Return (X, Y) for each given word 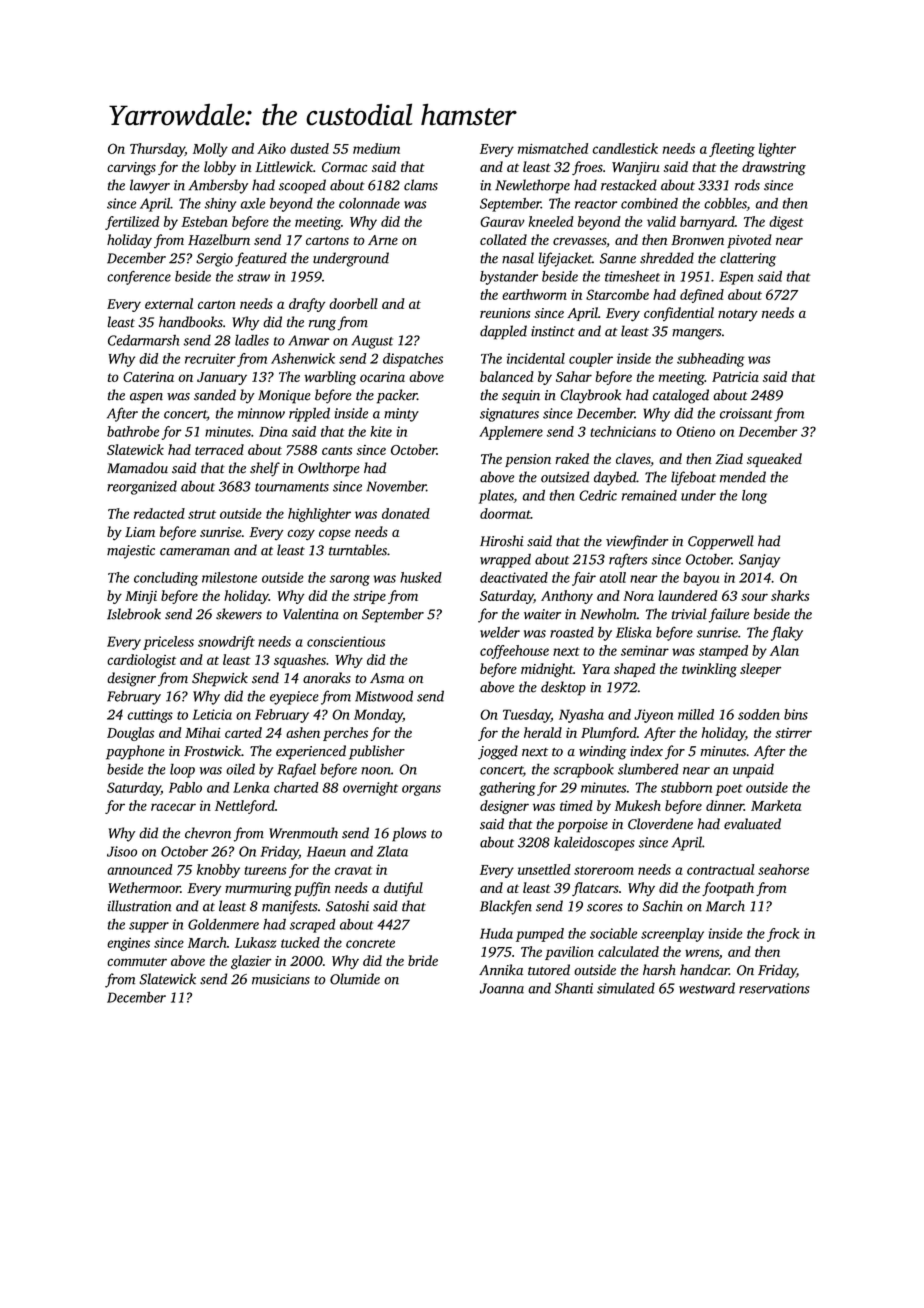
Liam (140, 532)
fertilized (132, 223)
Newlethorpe (532, 186)
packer (397, 396)
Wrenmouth (303, 833)
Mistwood (384, 696)
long (754, 497)
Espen (736, 278)
